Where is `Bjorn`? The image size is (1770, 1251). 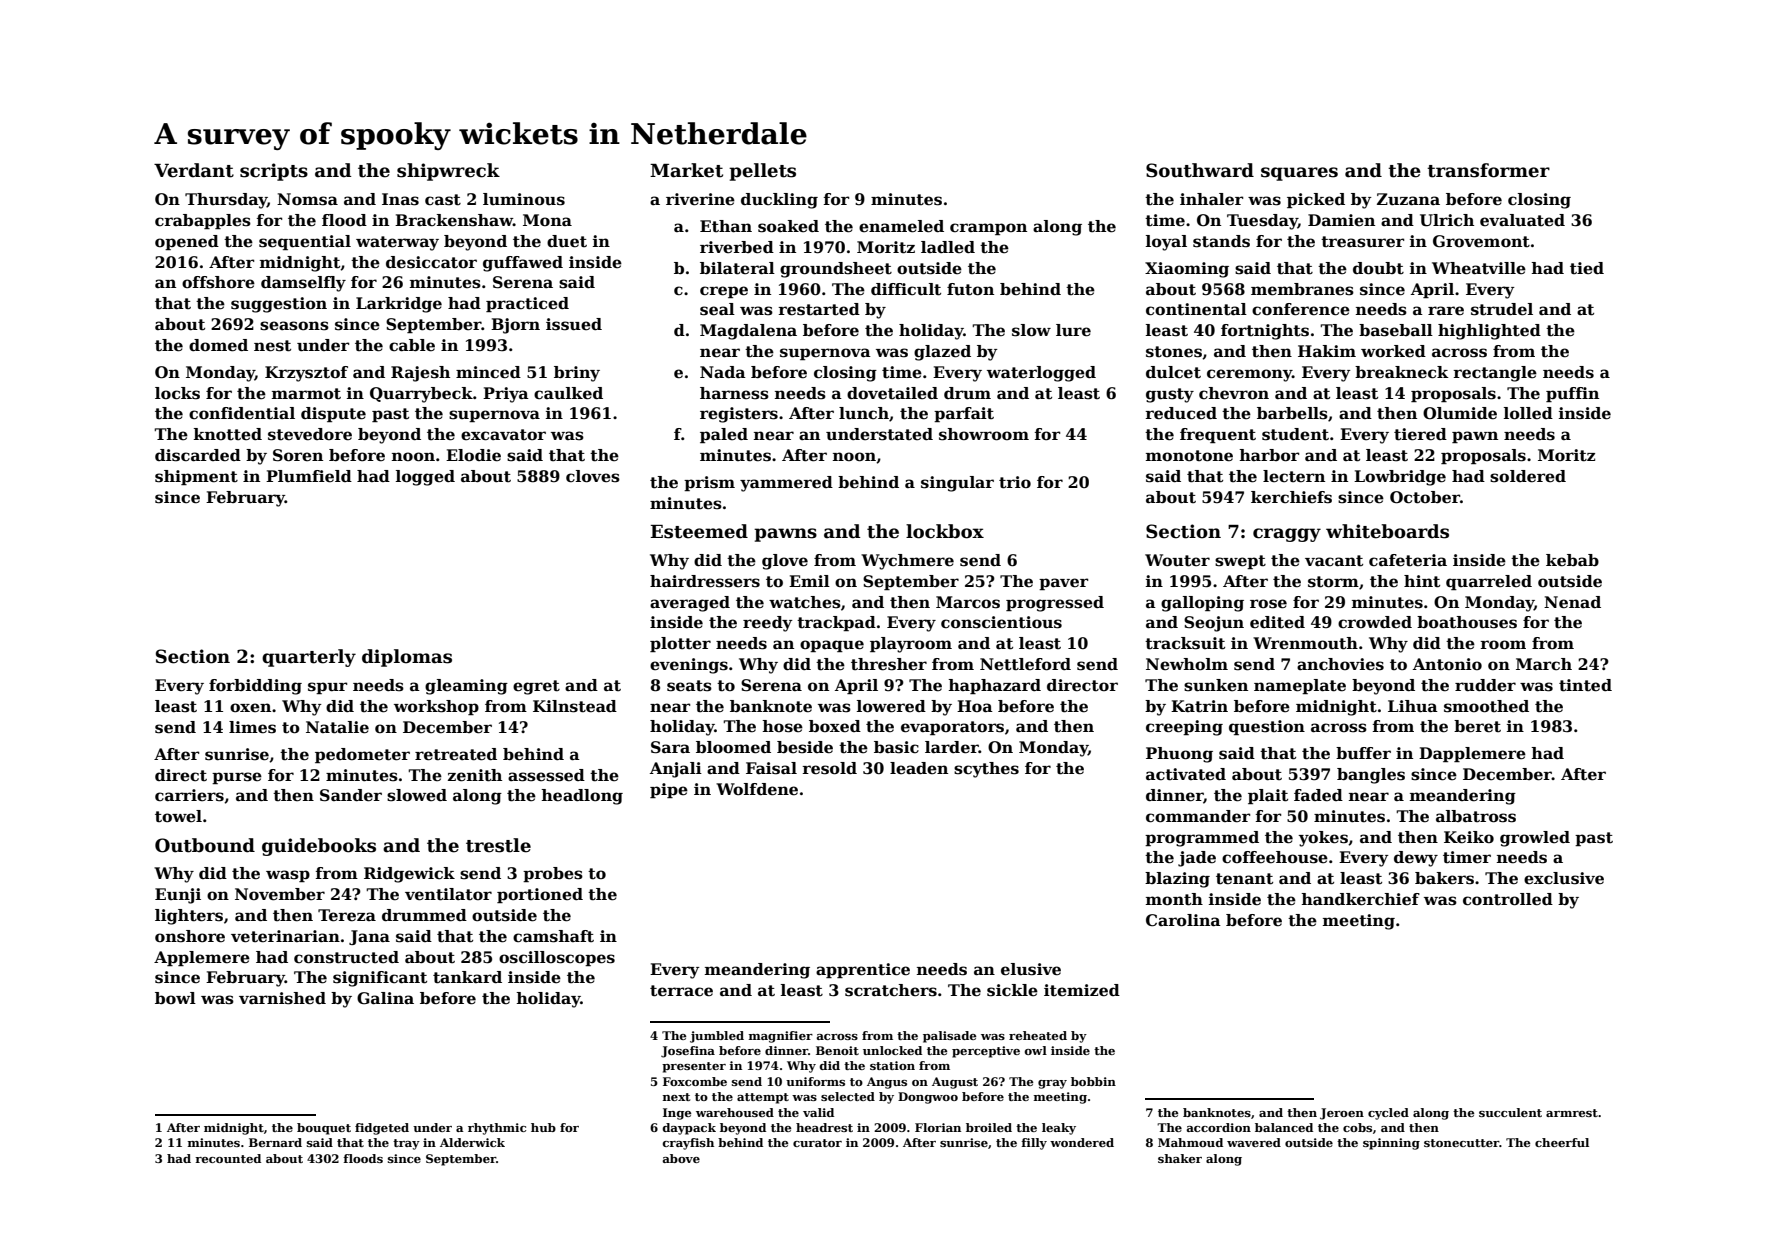 Bjorn is located at coordinates (515, 326).
